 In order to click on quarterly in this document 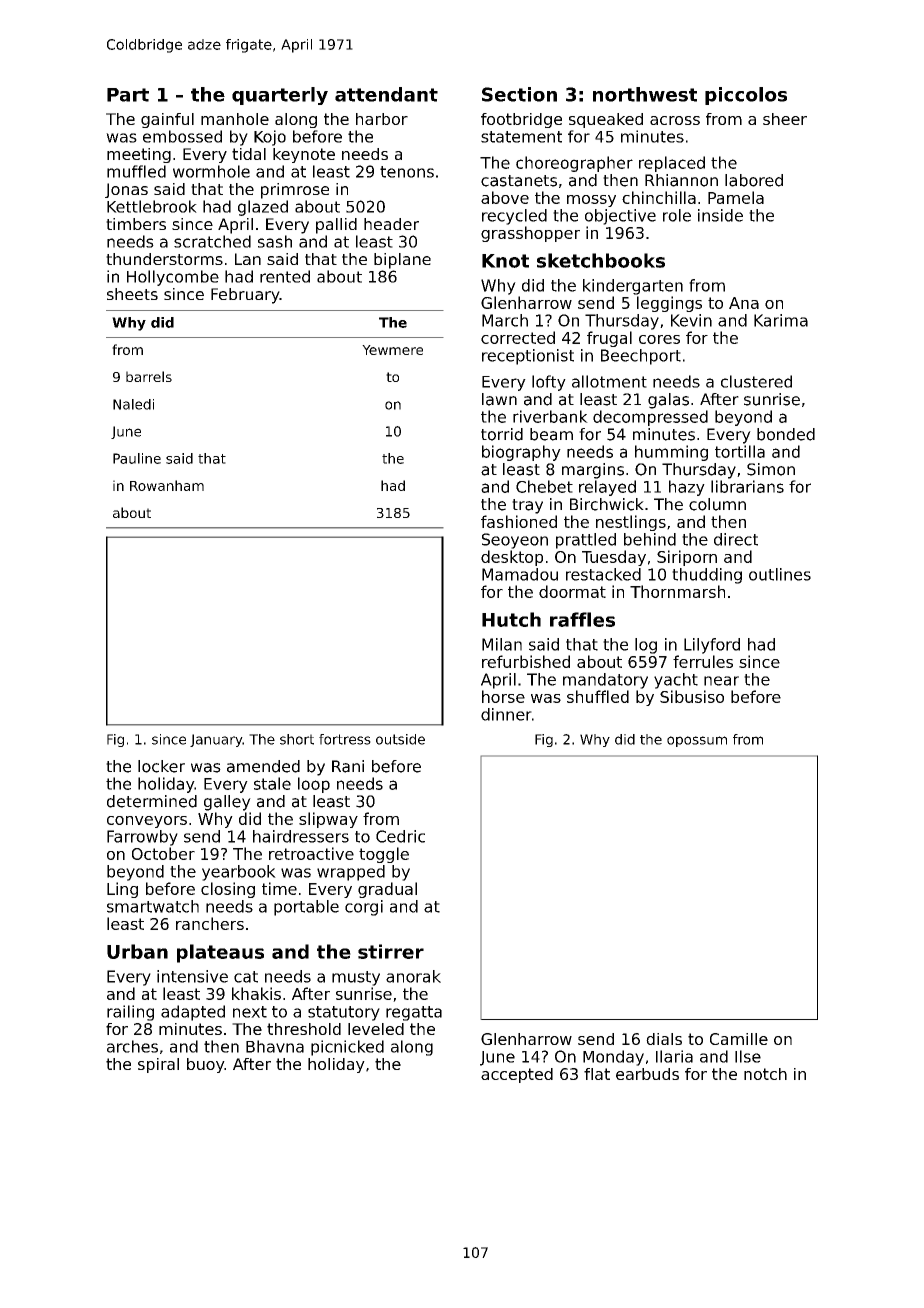, I will do `click(280, 96)`.
